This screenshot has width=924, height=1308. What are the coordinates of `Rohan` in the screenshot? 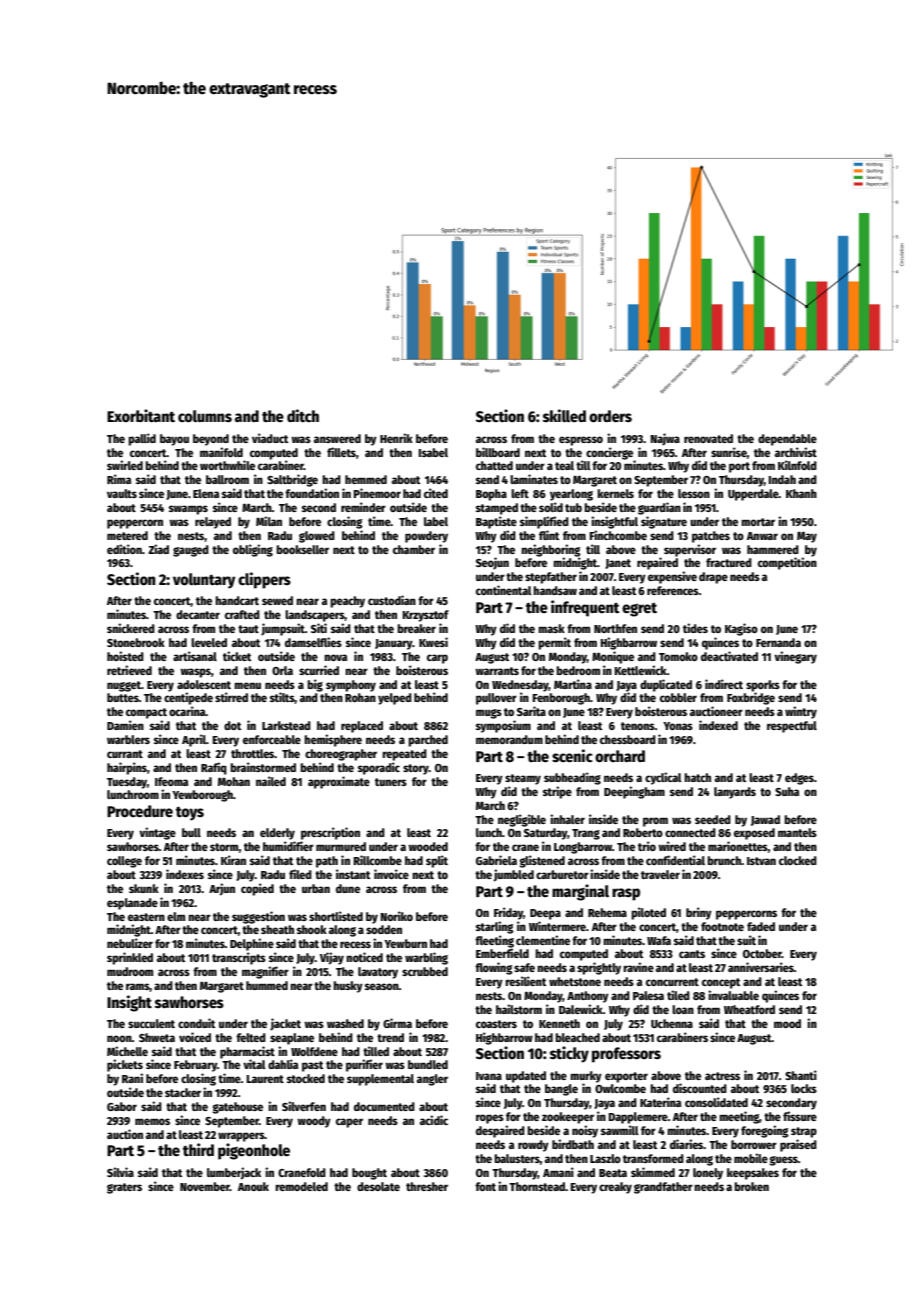 It's located at (360, 697).
